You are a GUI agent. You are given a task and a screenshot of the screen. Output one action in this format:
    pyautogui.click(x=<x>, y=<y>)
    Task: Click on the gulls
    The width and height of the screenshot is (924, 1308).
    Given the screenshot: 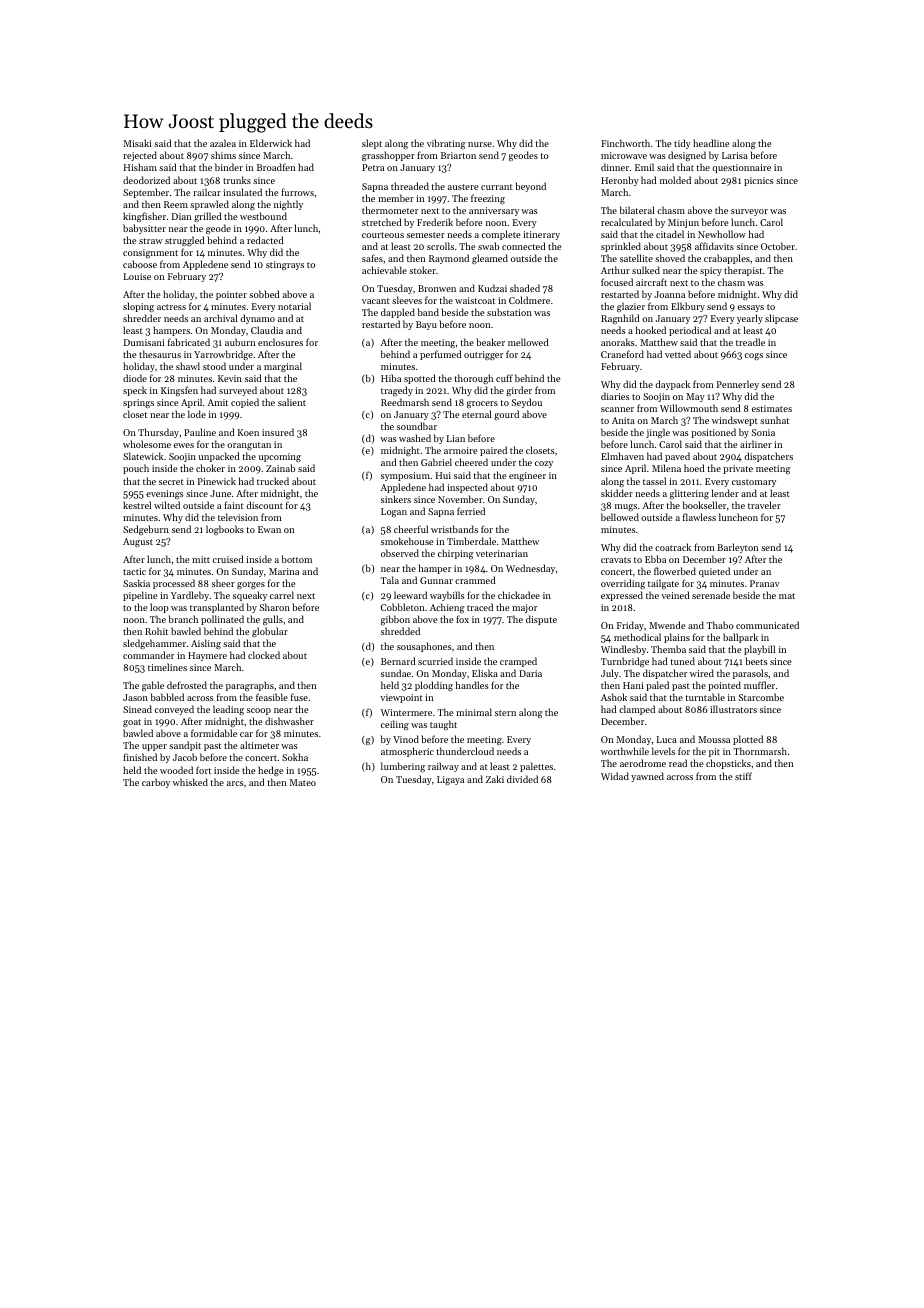 What is the action you would take?
    pyautogui.click(x=273, y=620)
